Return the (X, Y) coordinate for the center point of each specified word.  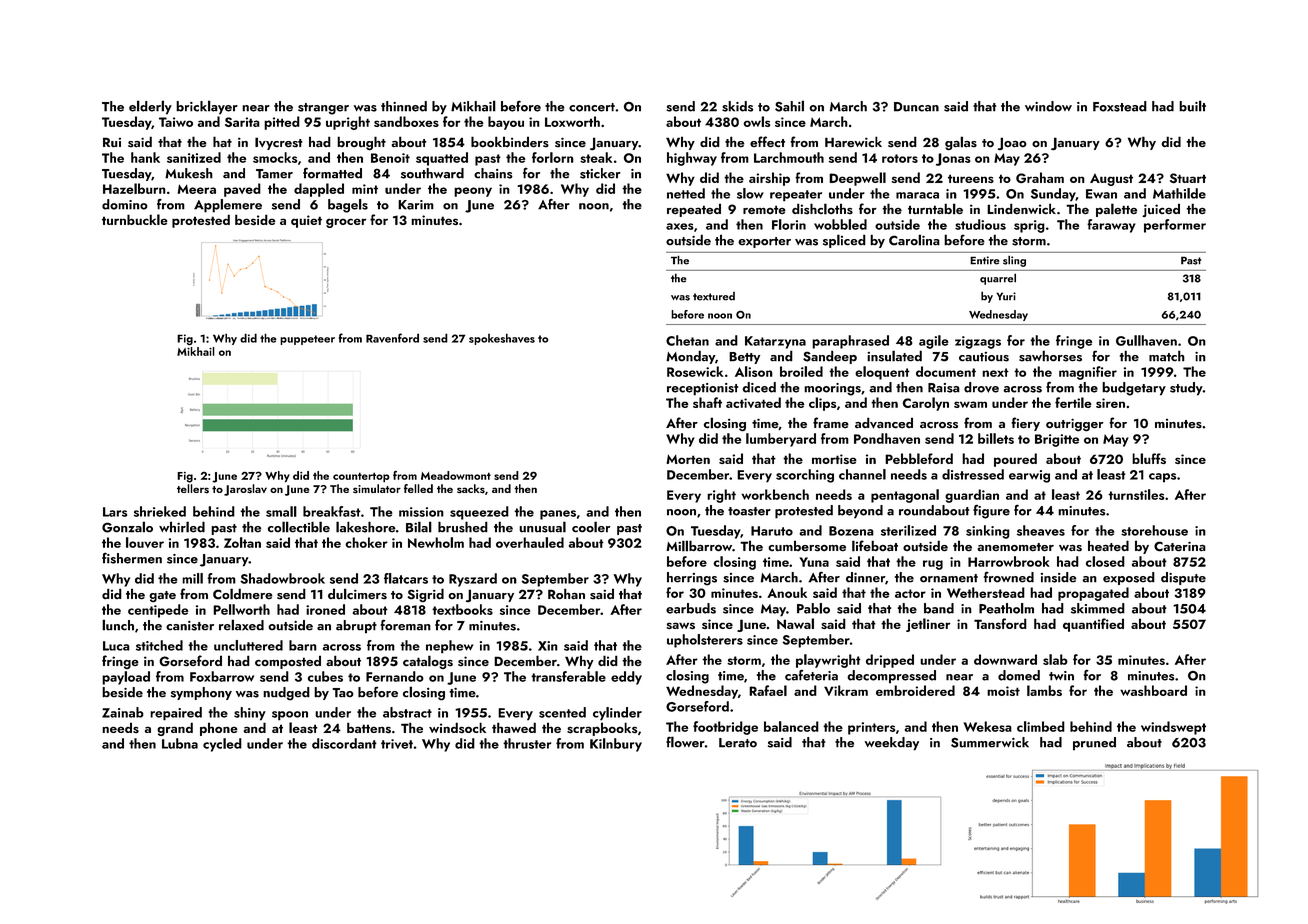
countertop (361, 477)
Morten (688, 459)
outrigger (1075, 425)
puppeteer (307, 340)
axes (679, 226)
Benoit (390, 158)
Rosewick (695, 371)
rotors (900, 158)
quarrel (998, 279)
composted (288, 662)
